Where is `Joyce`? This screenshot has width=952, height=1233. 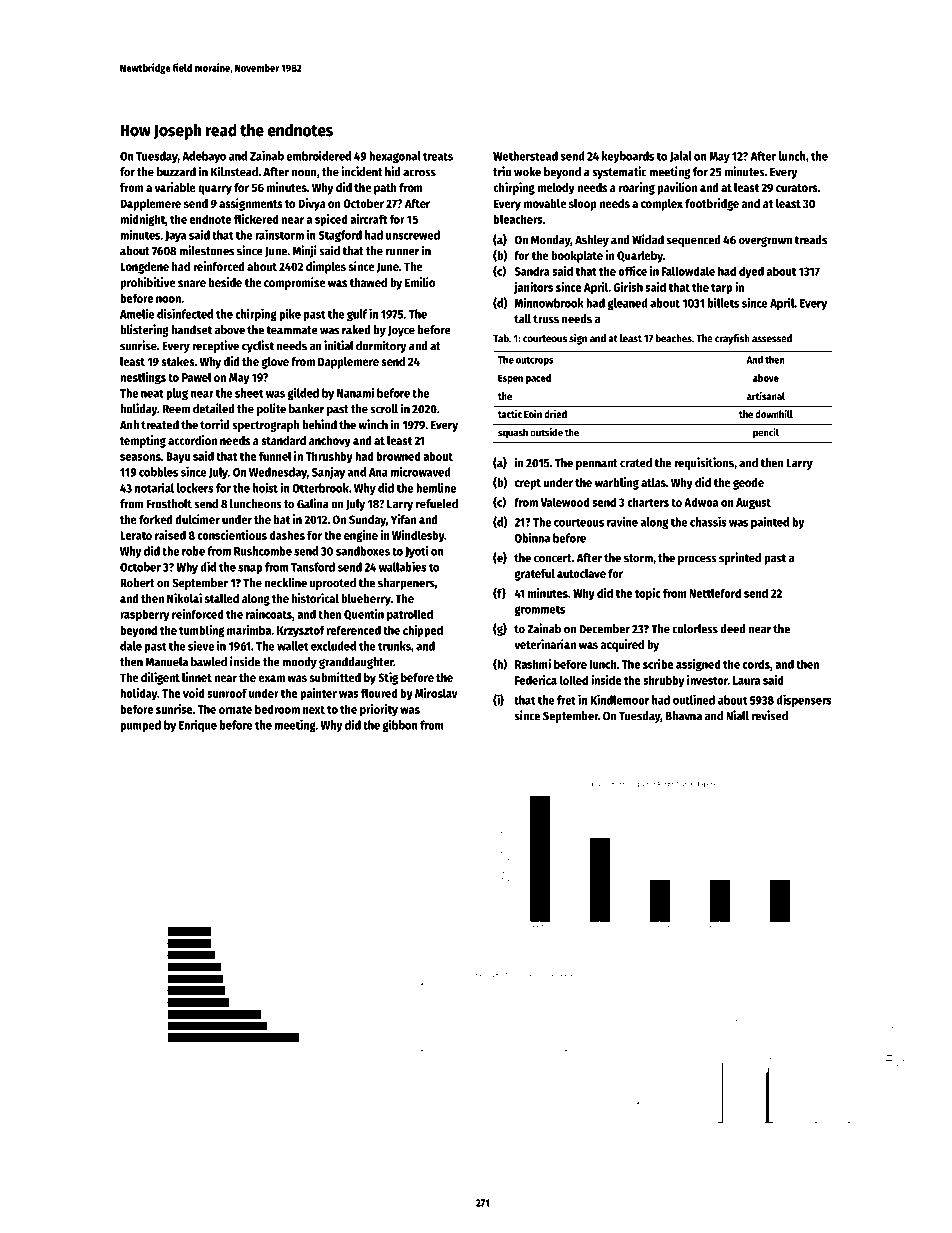 Joyce is located at coordinates (401, 331).
